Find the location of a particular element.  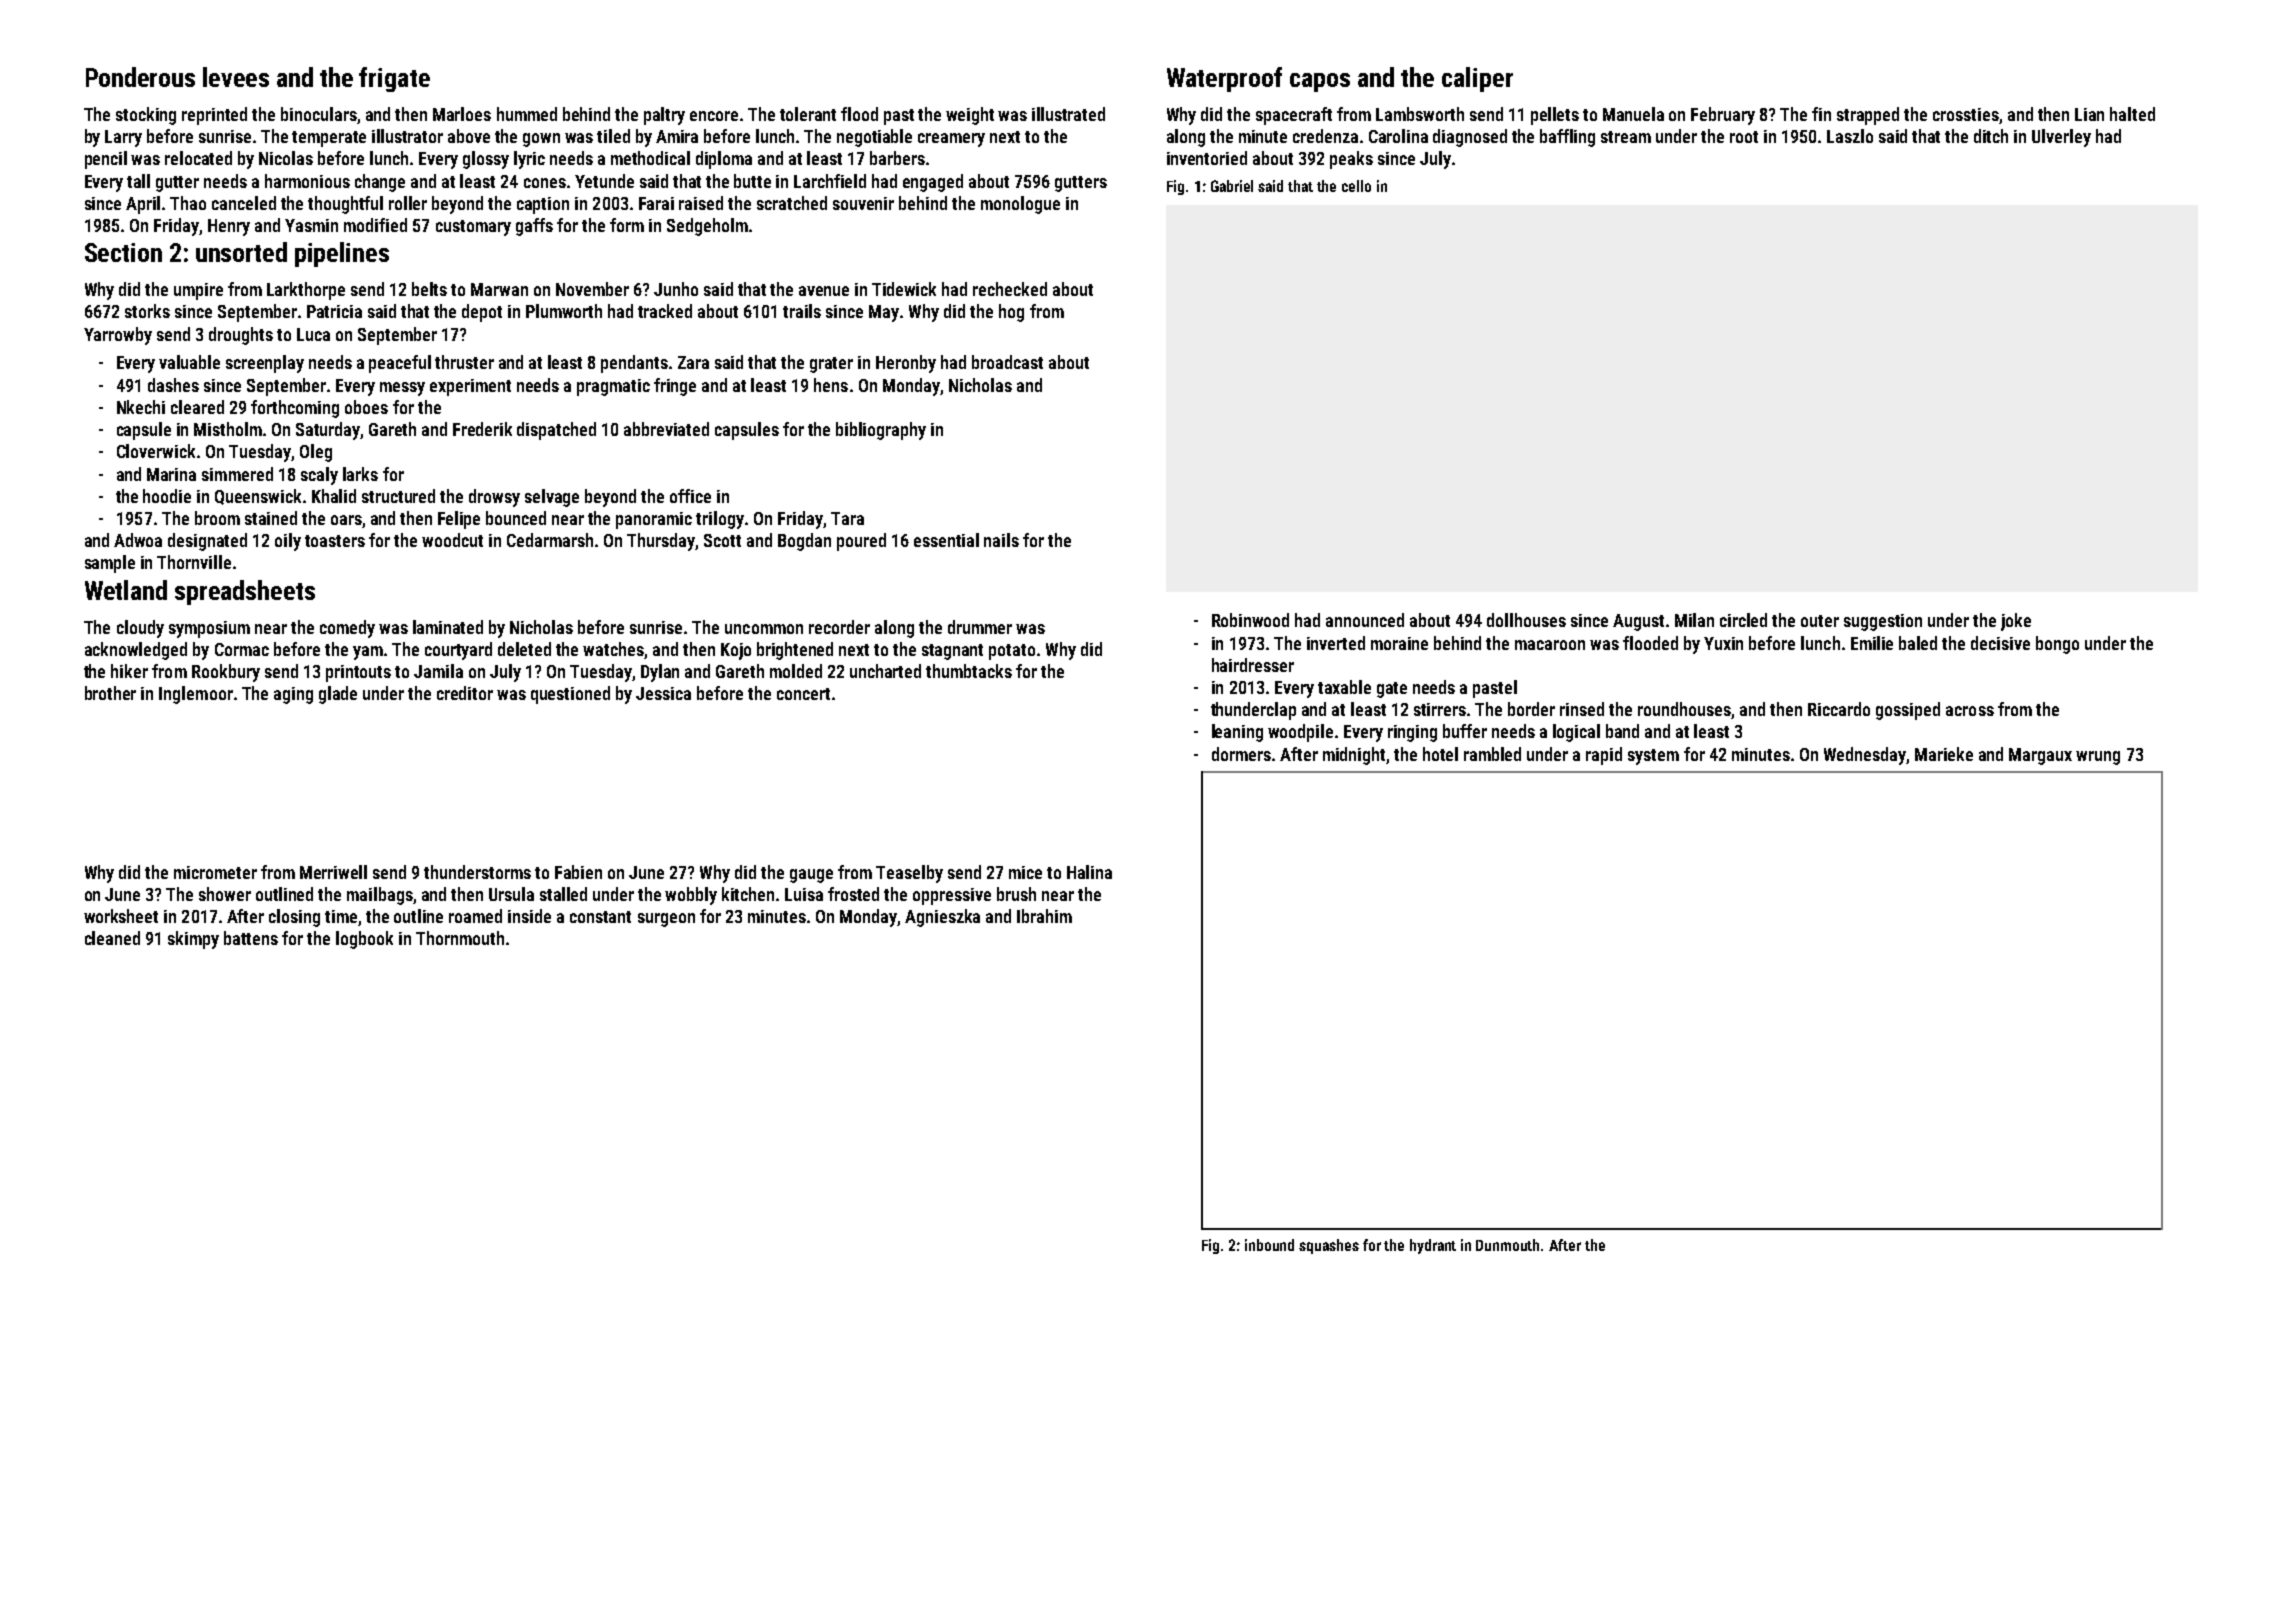

cleaned is located at coordinates (112, 938).
